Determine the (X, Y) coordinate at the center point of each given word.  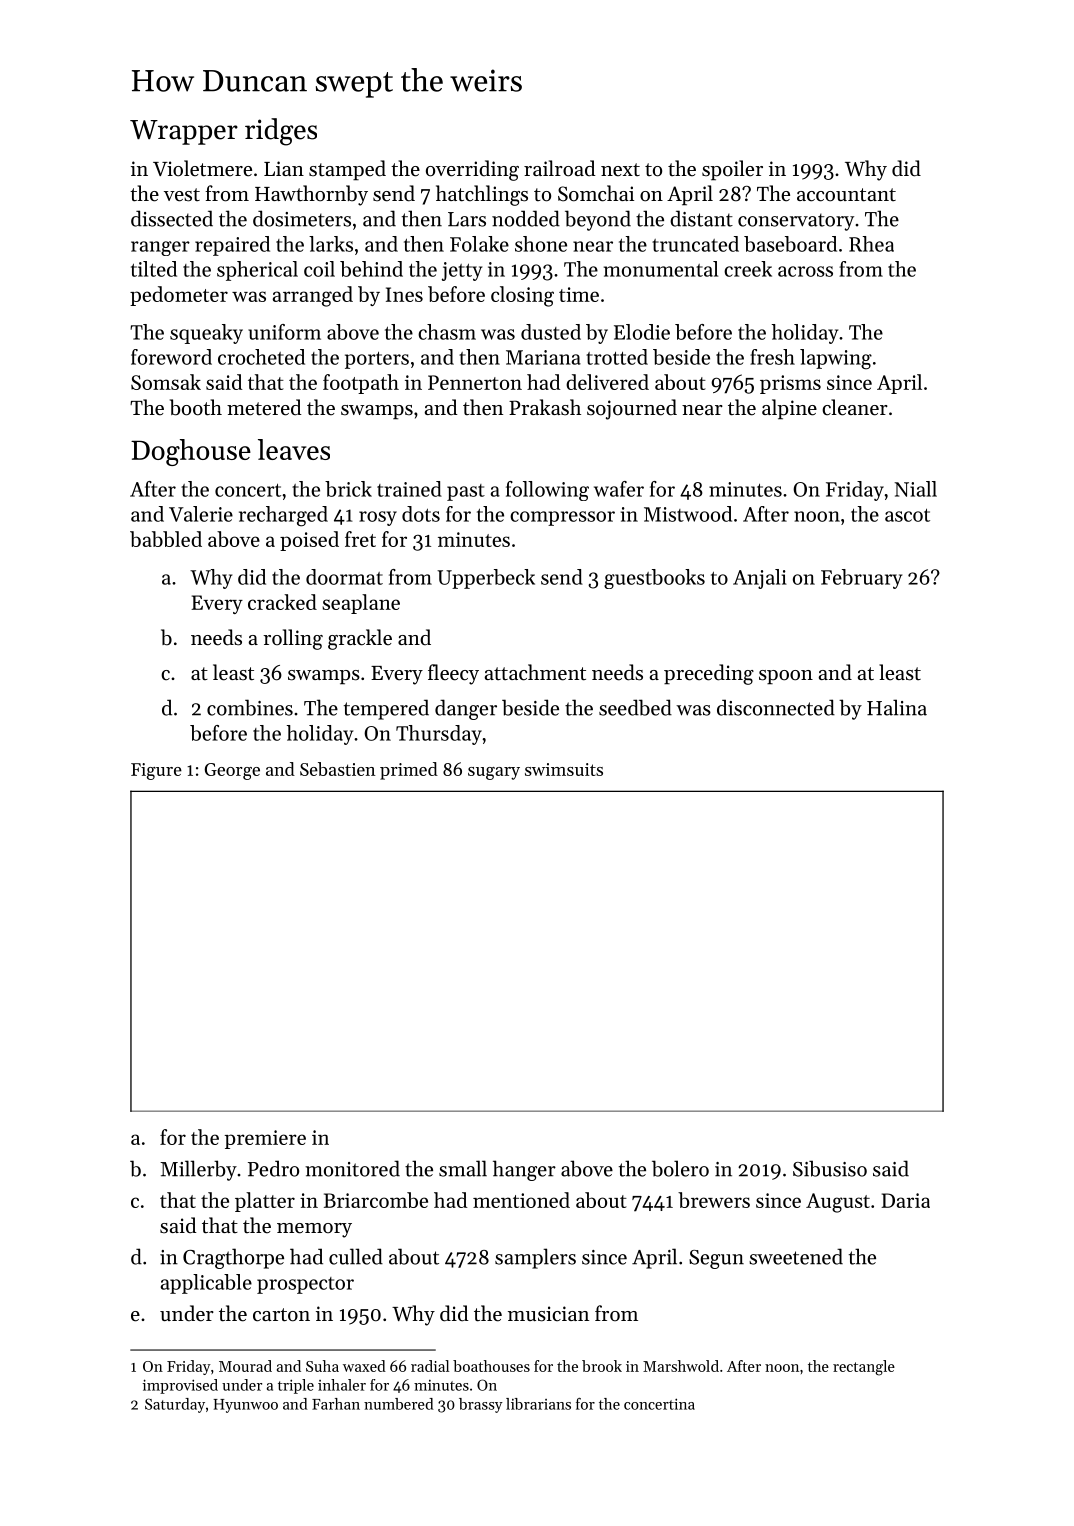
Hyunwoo (245, 1406)
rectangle (864, 1368)
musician (548, 1314)
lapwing (836, 359)
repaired (232, 246)
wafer (619, 489)
